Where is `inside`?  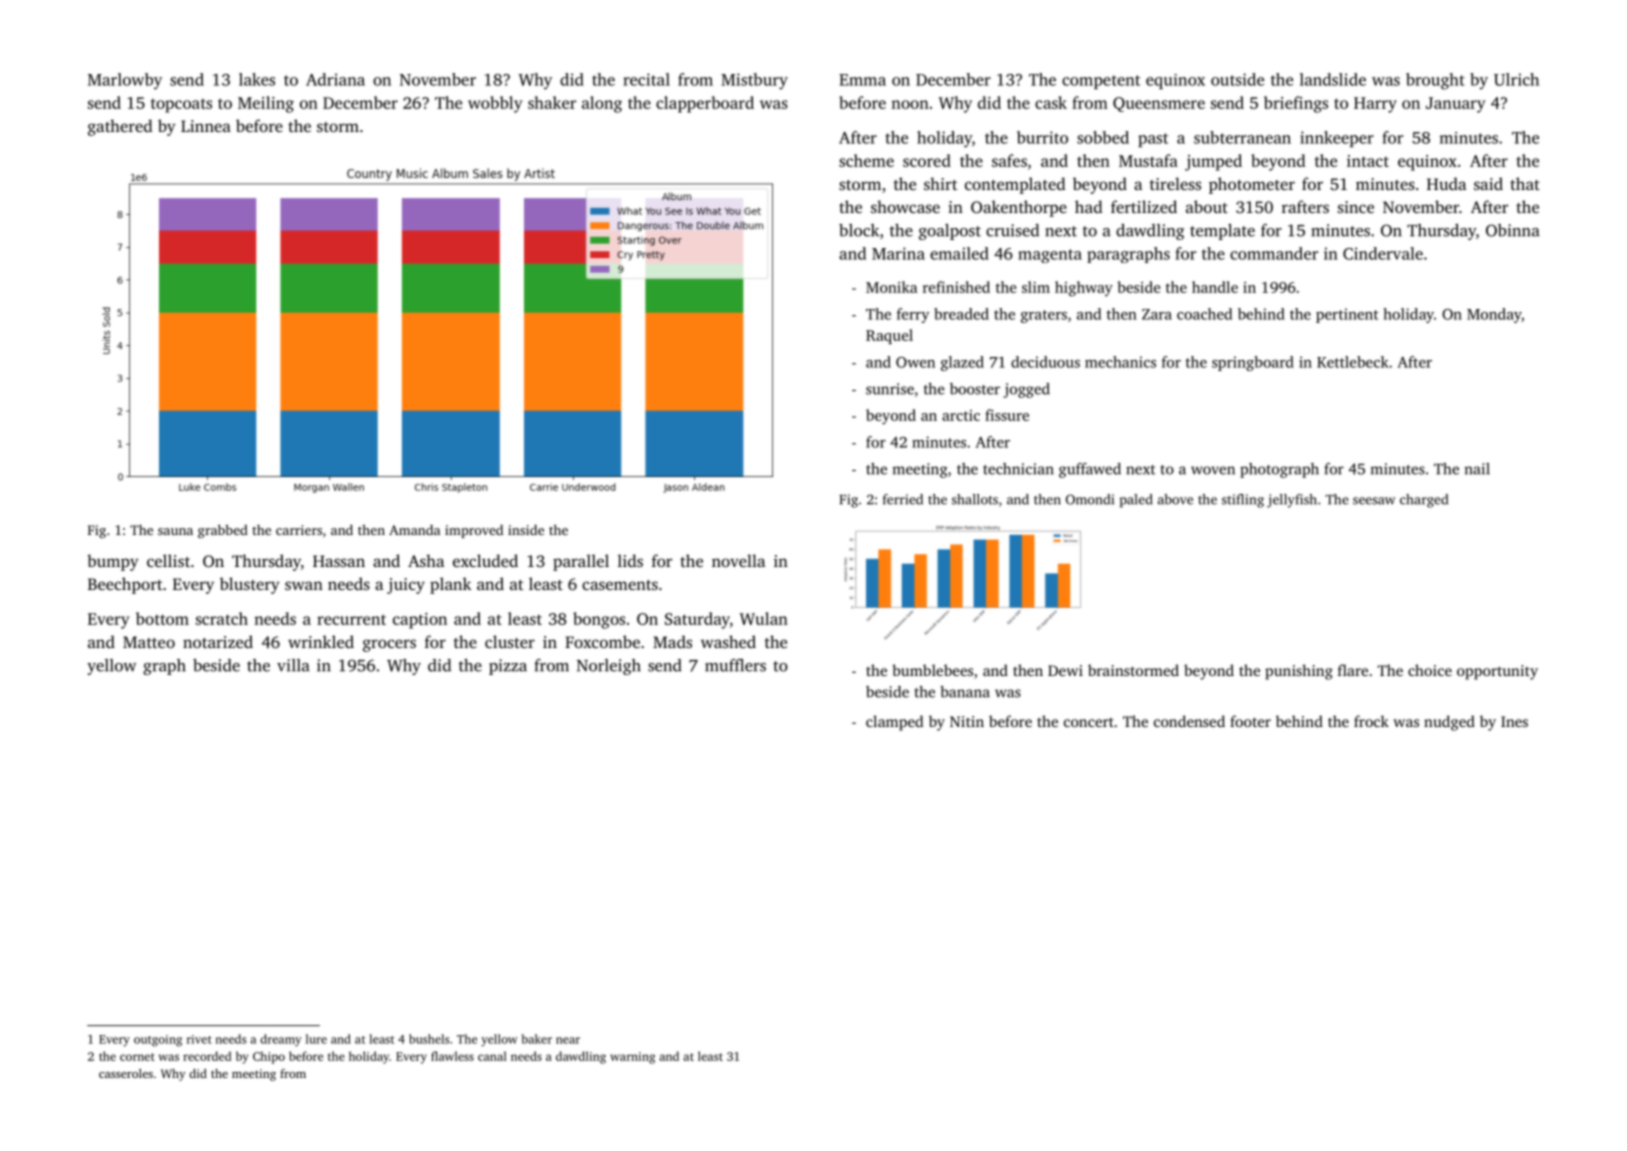 inside is located at coordinates (526, 530).
